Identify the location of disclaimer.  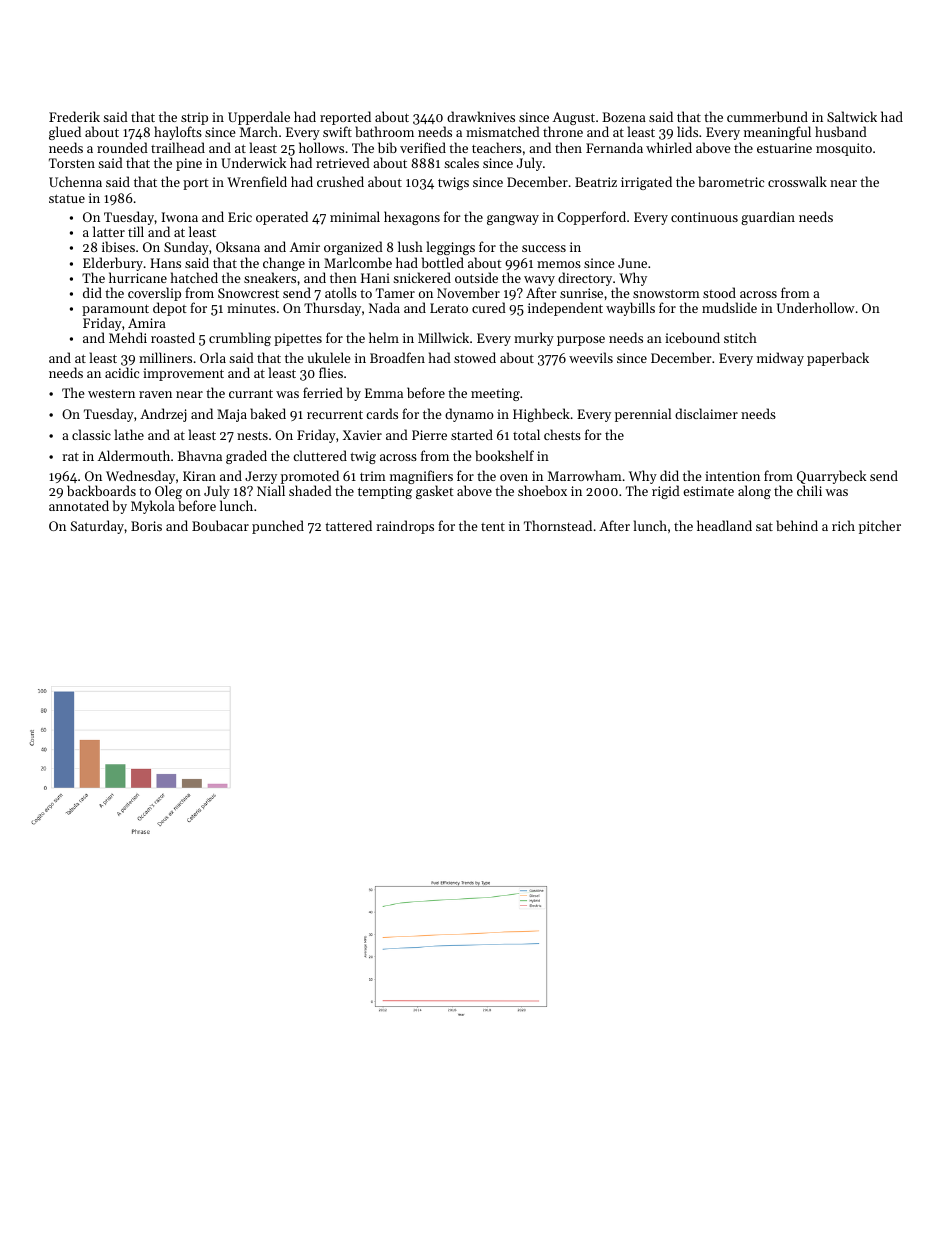
(706, 413).
